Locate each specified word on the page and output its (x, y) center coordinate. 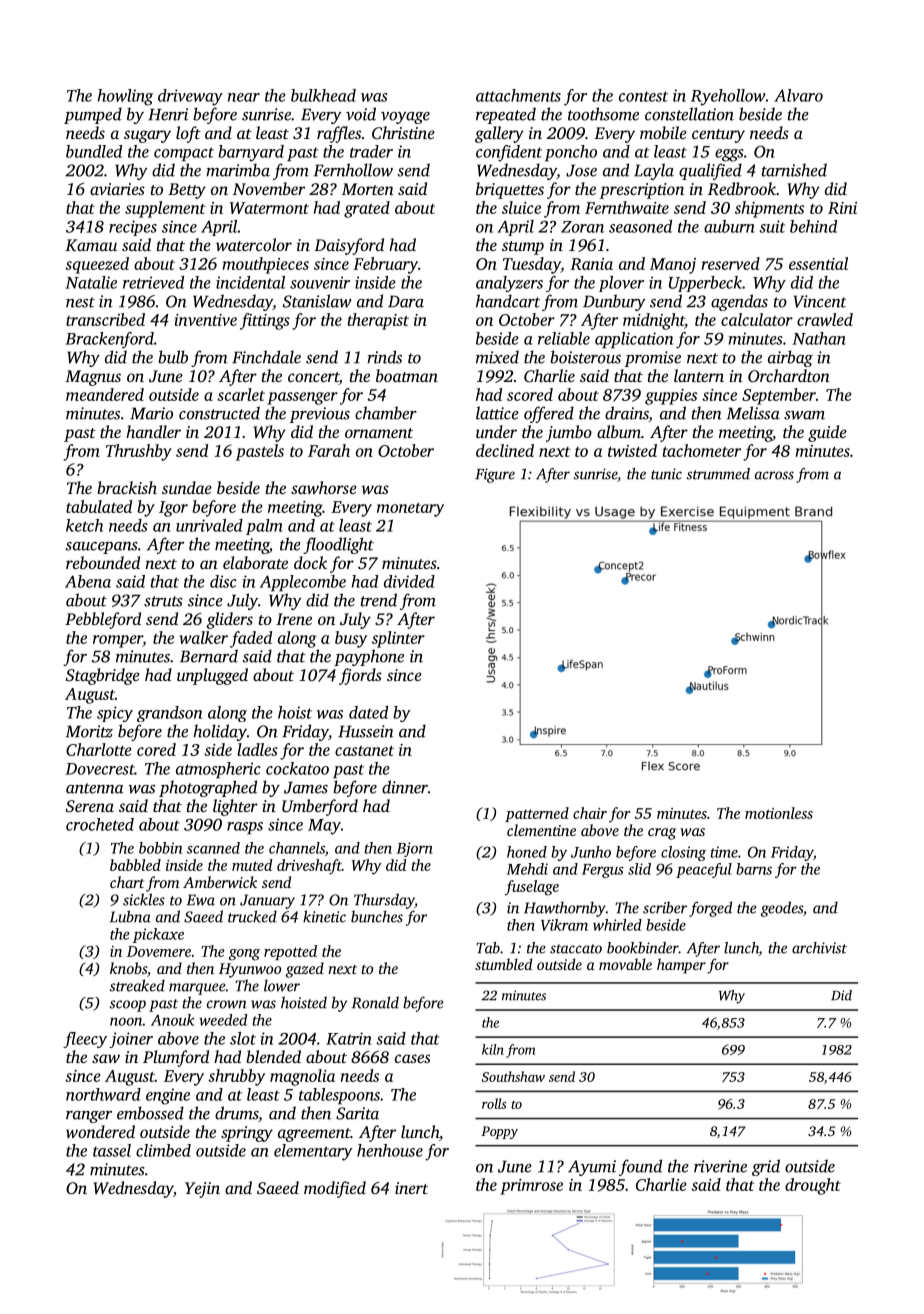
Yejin (202, 1190)
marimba (238, 170)
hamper (681, 966)
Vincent (819, 301)
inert (411, 1188)
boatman (407, 375)
